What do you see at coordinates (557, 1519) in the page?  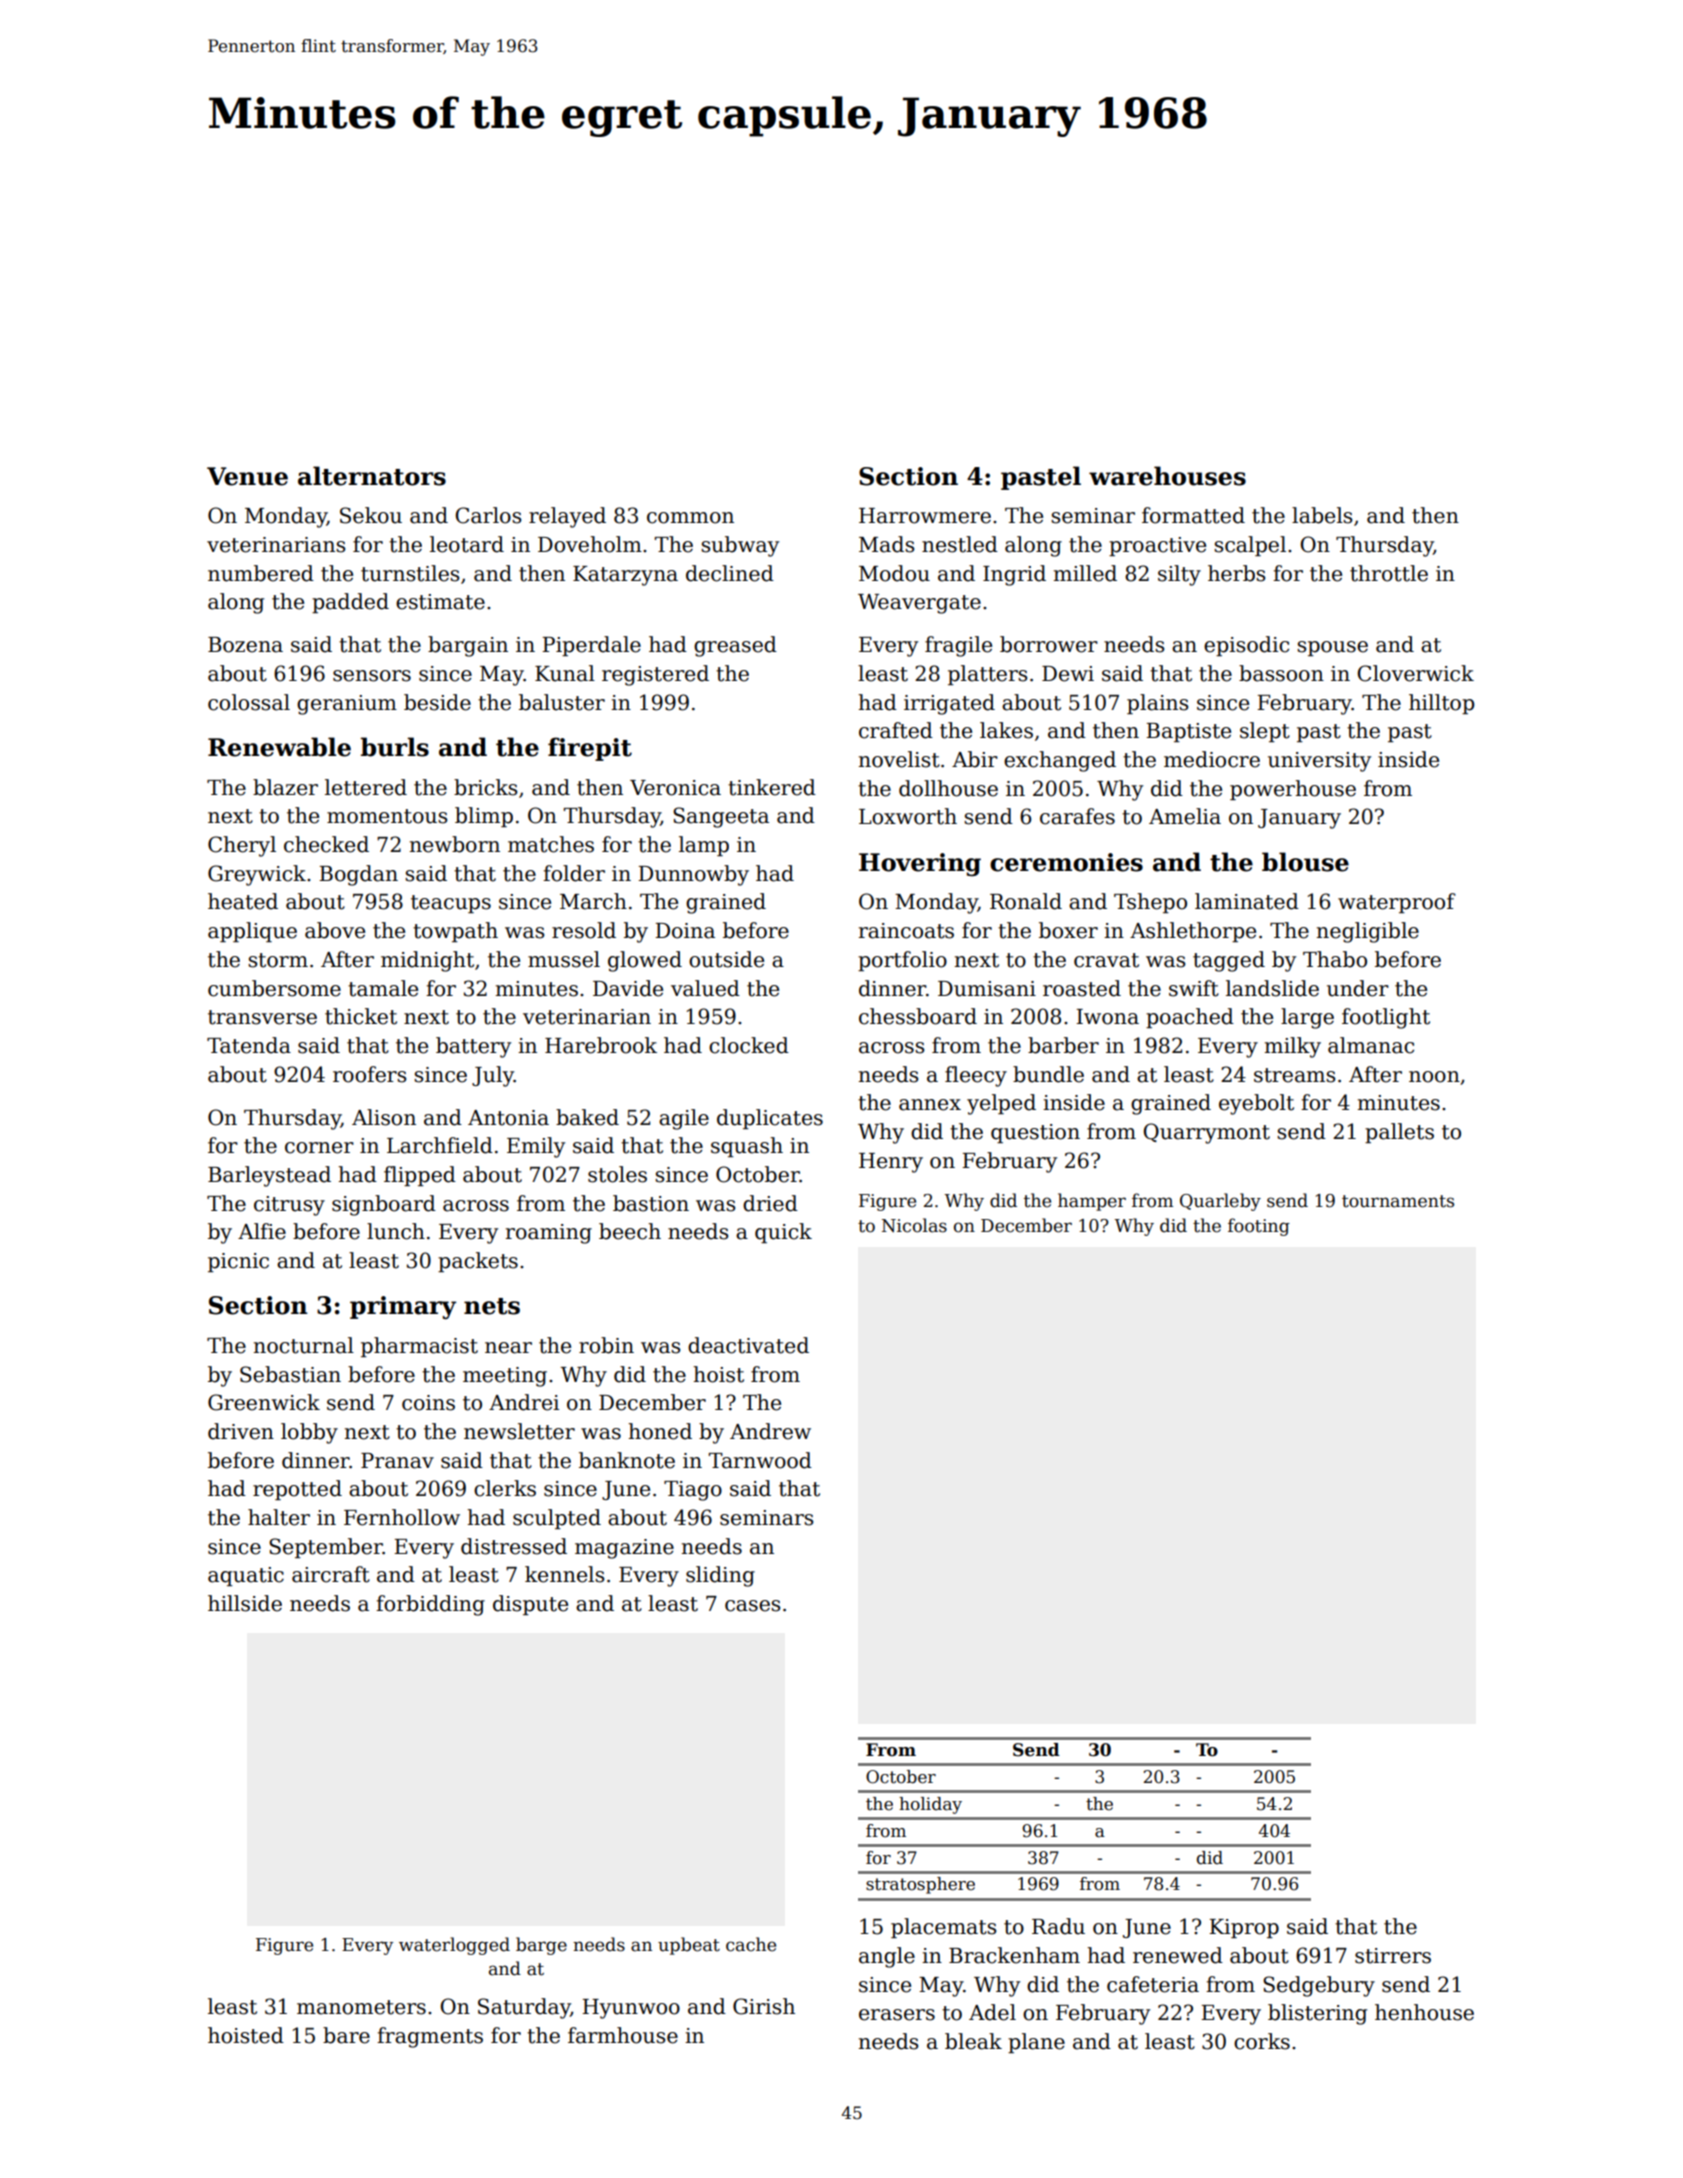 I see `sculpted` at bounding box center [557, 1519].
